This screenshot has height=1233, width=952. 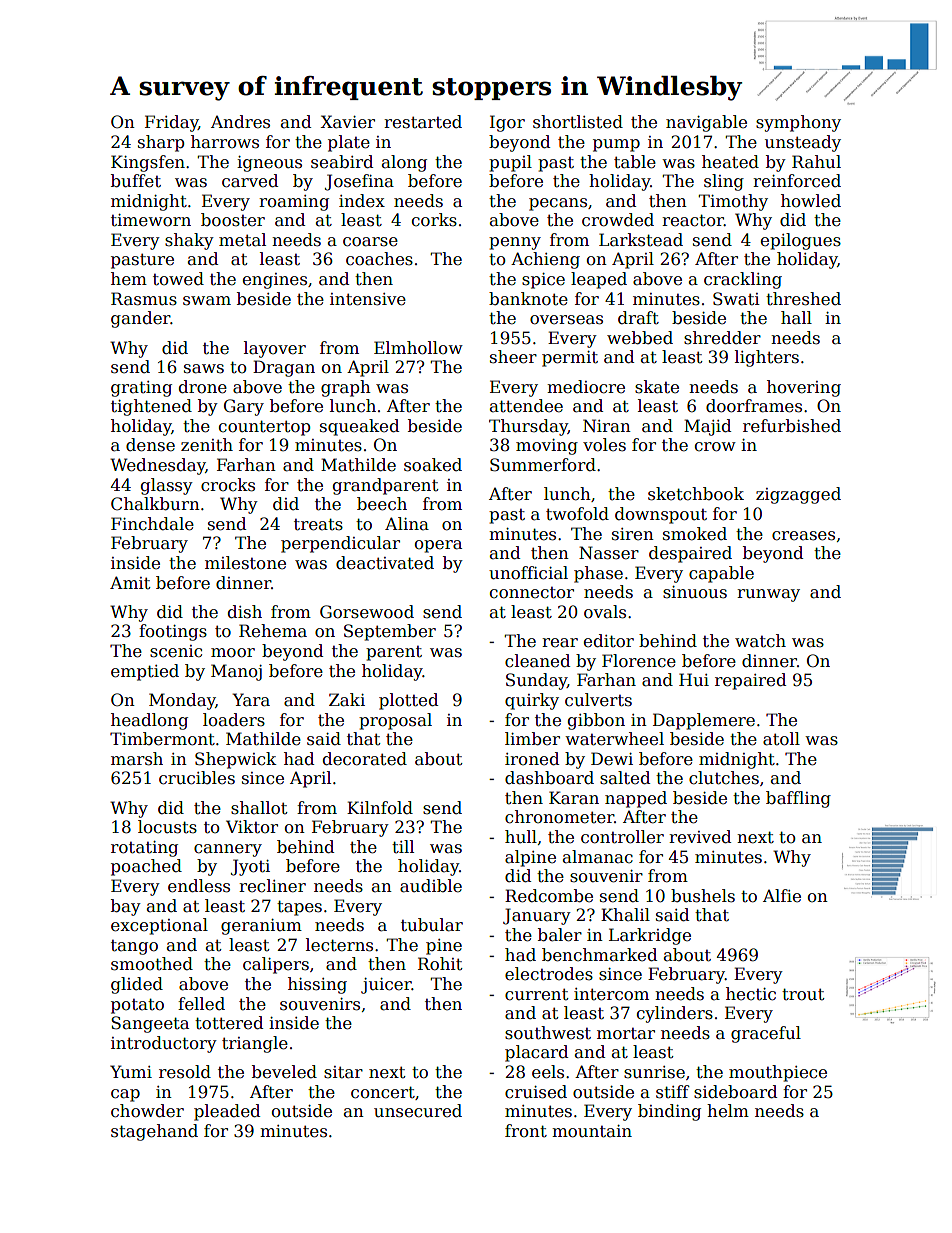 What do you see at coordinates (240, 122) in the screenshot?
I see `Andres` at bounding box center [240, 122].
